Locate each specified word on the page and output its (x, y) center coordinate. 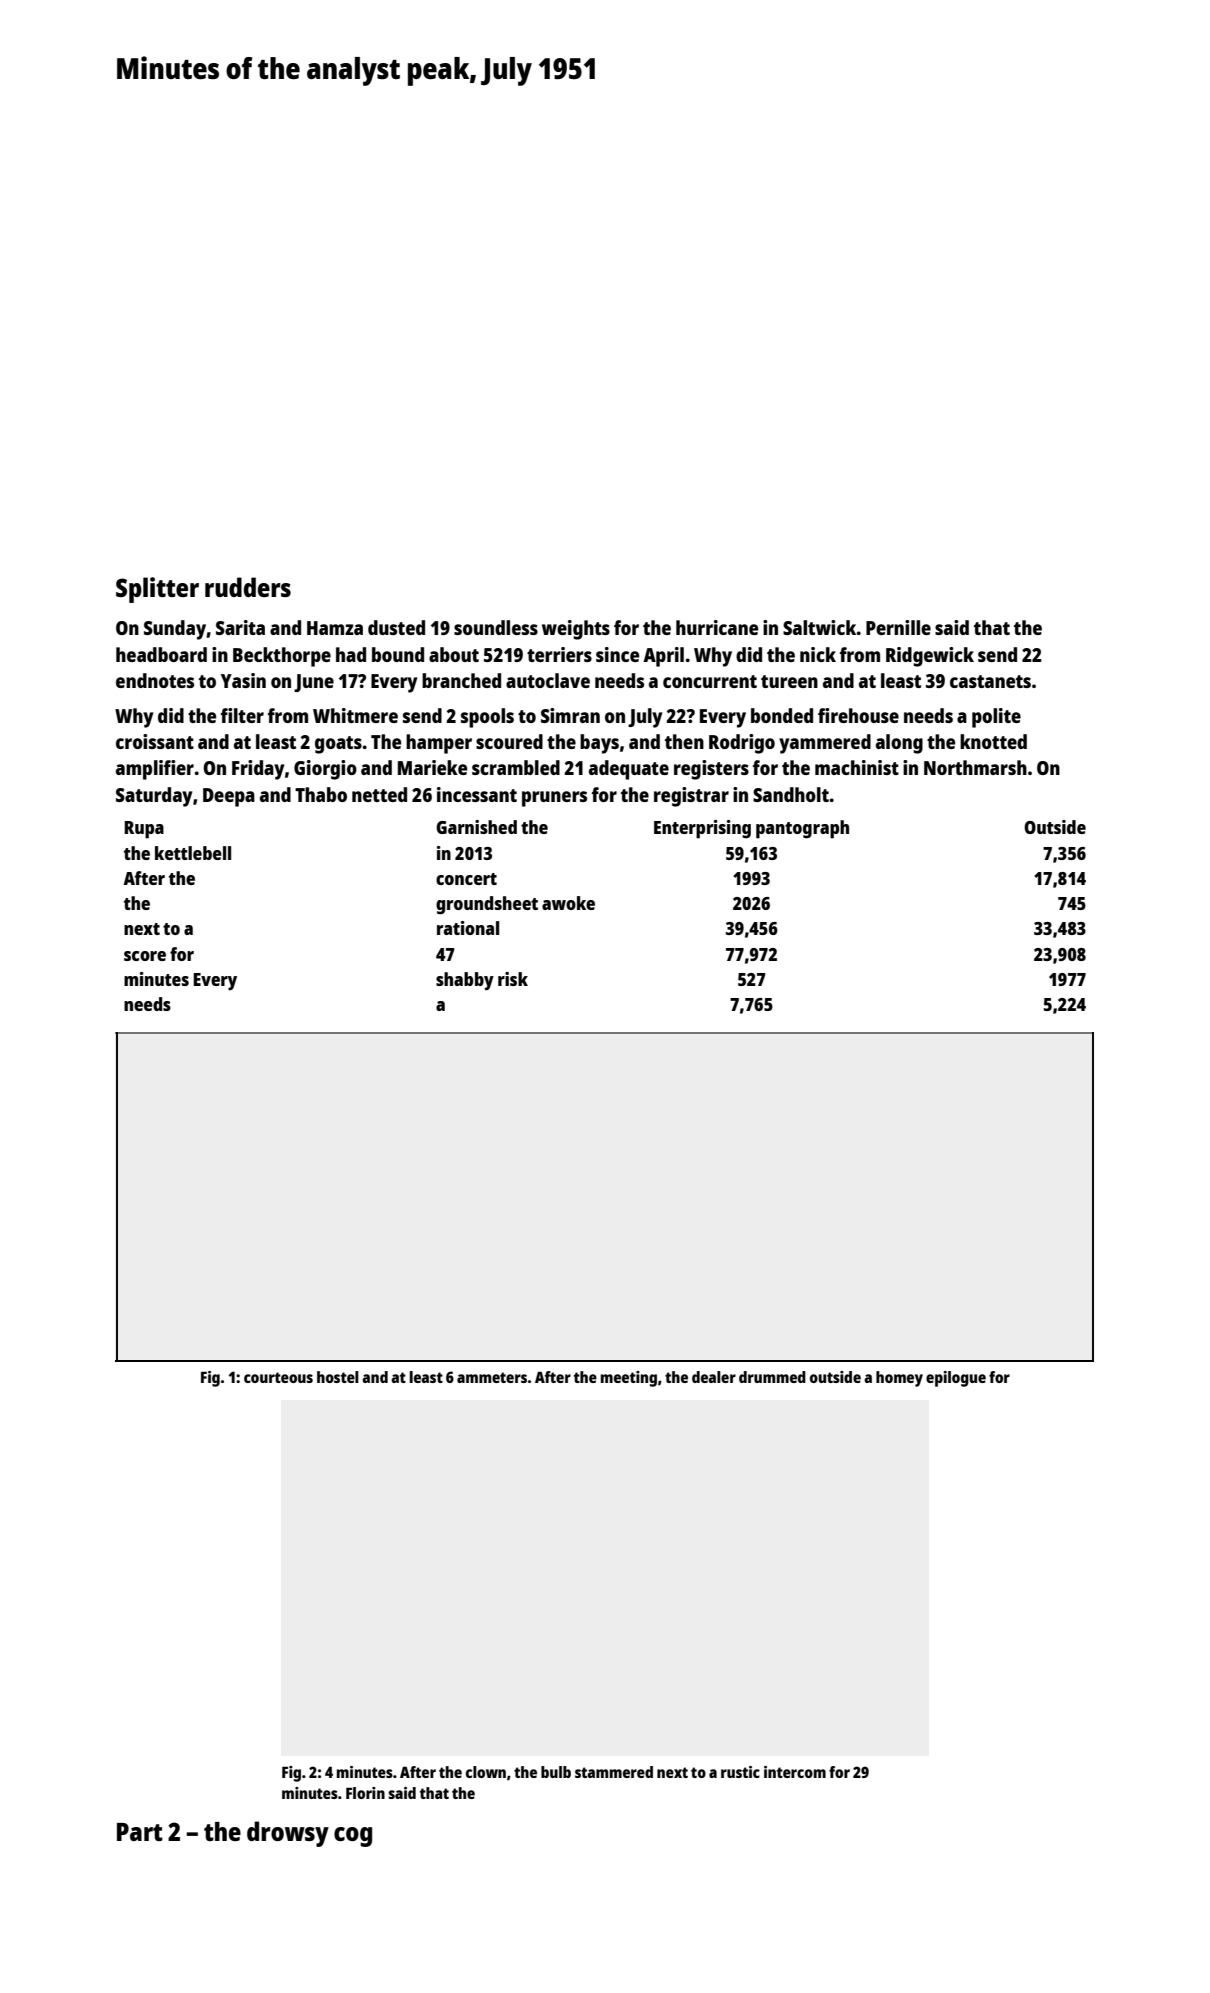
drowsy (288, 1834)
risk (513, 979)
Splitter (157, 590)
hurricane (717, 627)
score (145, 956)
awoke (568, 903)
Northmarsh (975, 767)
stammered (614, 1772)
